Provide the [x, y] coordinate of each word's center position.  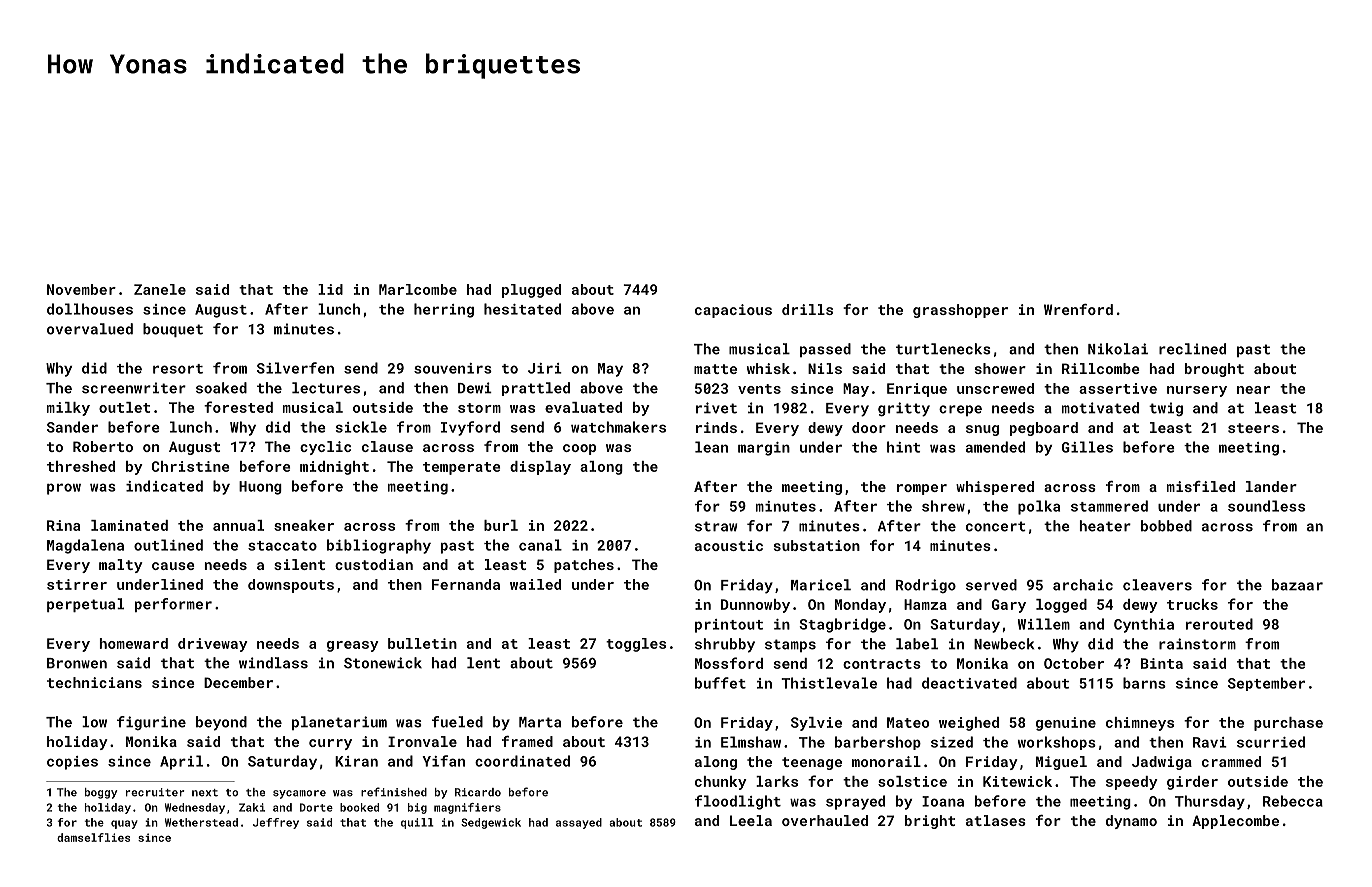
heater [1105, 526]
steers [1253, 428]
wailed [535, 584]
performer [173, 605]
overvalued [90, 329]
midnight [334, 468]
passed [825, 350]
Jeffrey [276, 823]
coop [579, 449]
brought [1214, 370]
